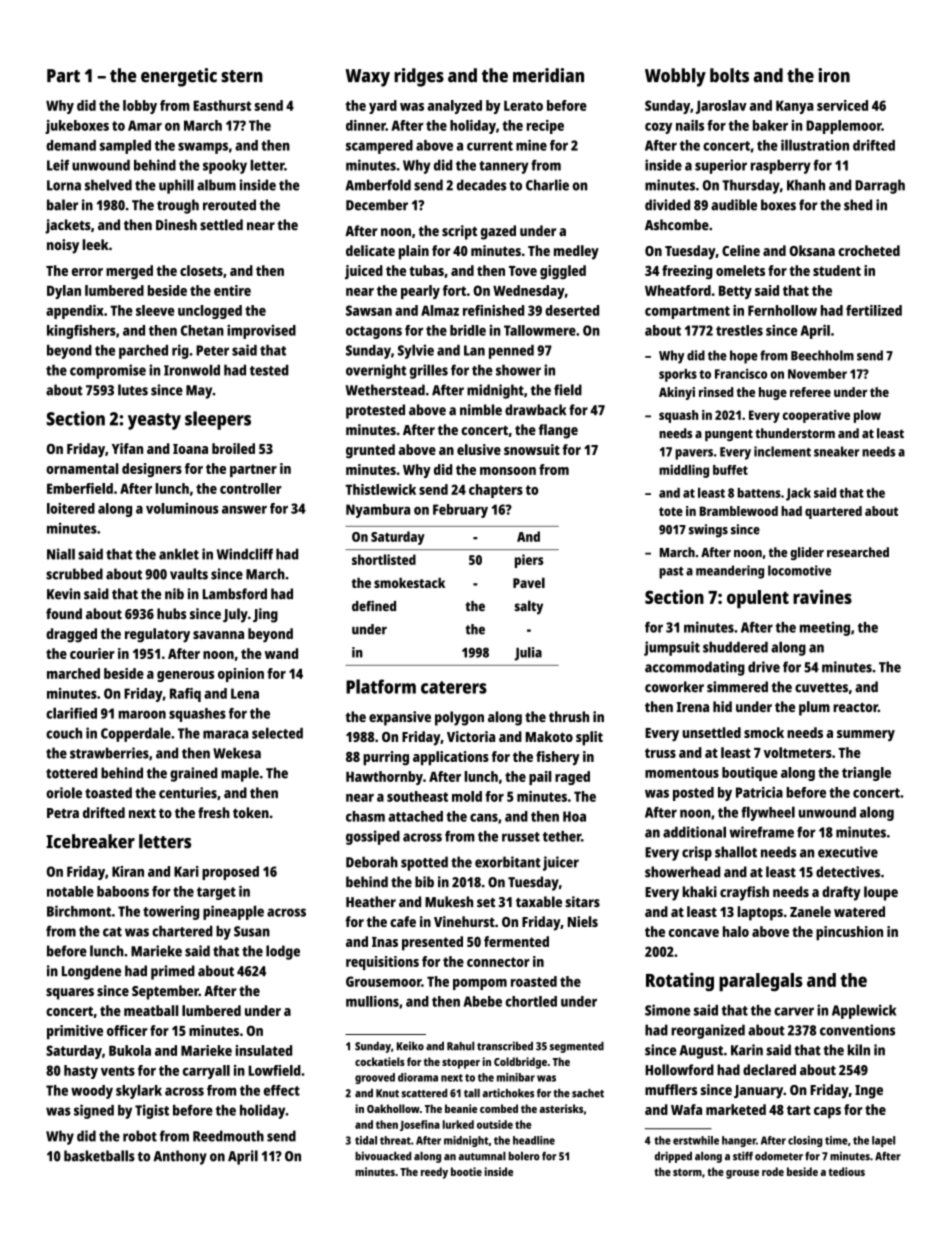  I want to click on serviced, so click(842, 105).
